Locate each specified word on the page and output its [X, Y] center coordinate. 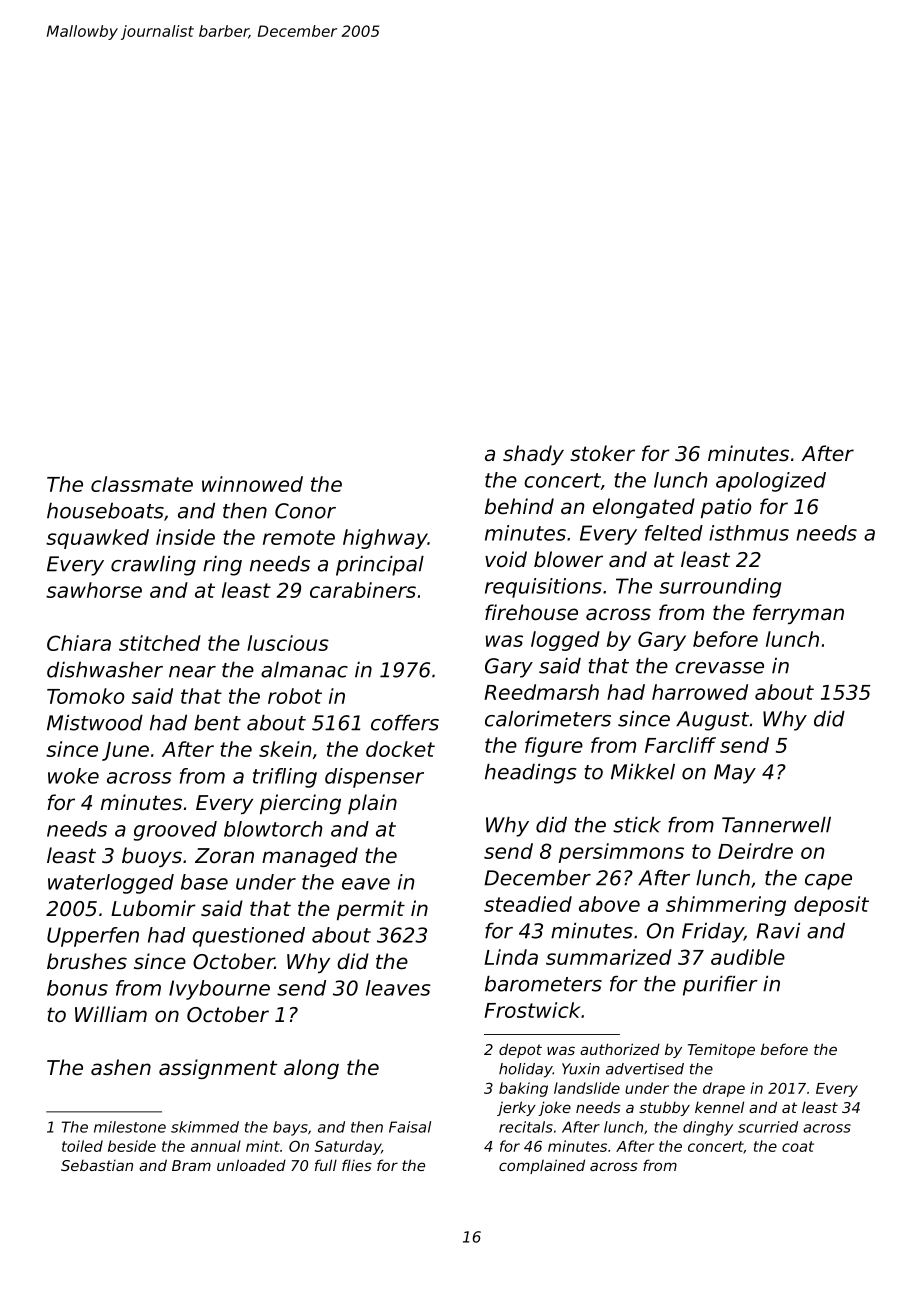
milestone [130, 1127]
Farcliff [680, 745]
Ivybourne [219, 990]
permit [371, 910]
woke [73, 776]
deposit [831, 906]
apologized [771, 482]
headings [530, 774]
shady [533, 455]
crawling [153, 566]
